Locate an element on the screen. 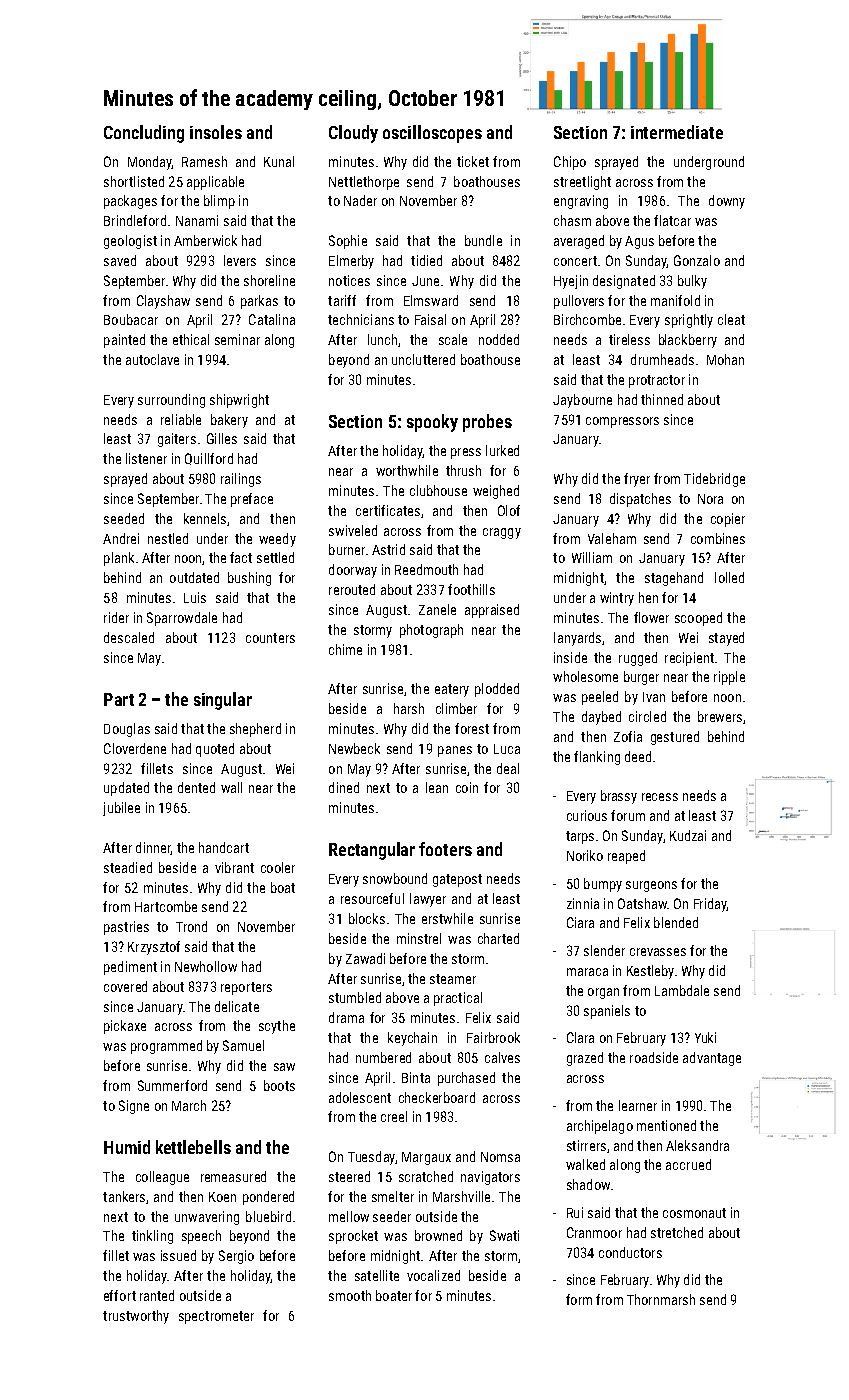 The image size is (849, 1400). copier is located at coordinates (728, 520).
